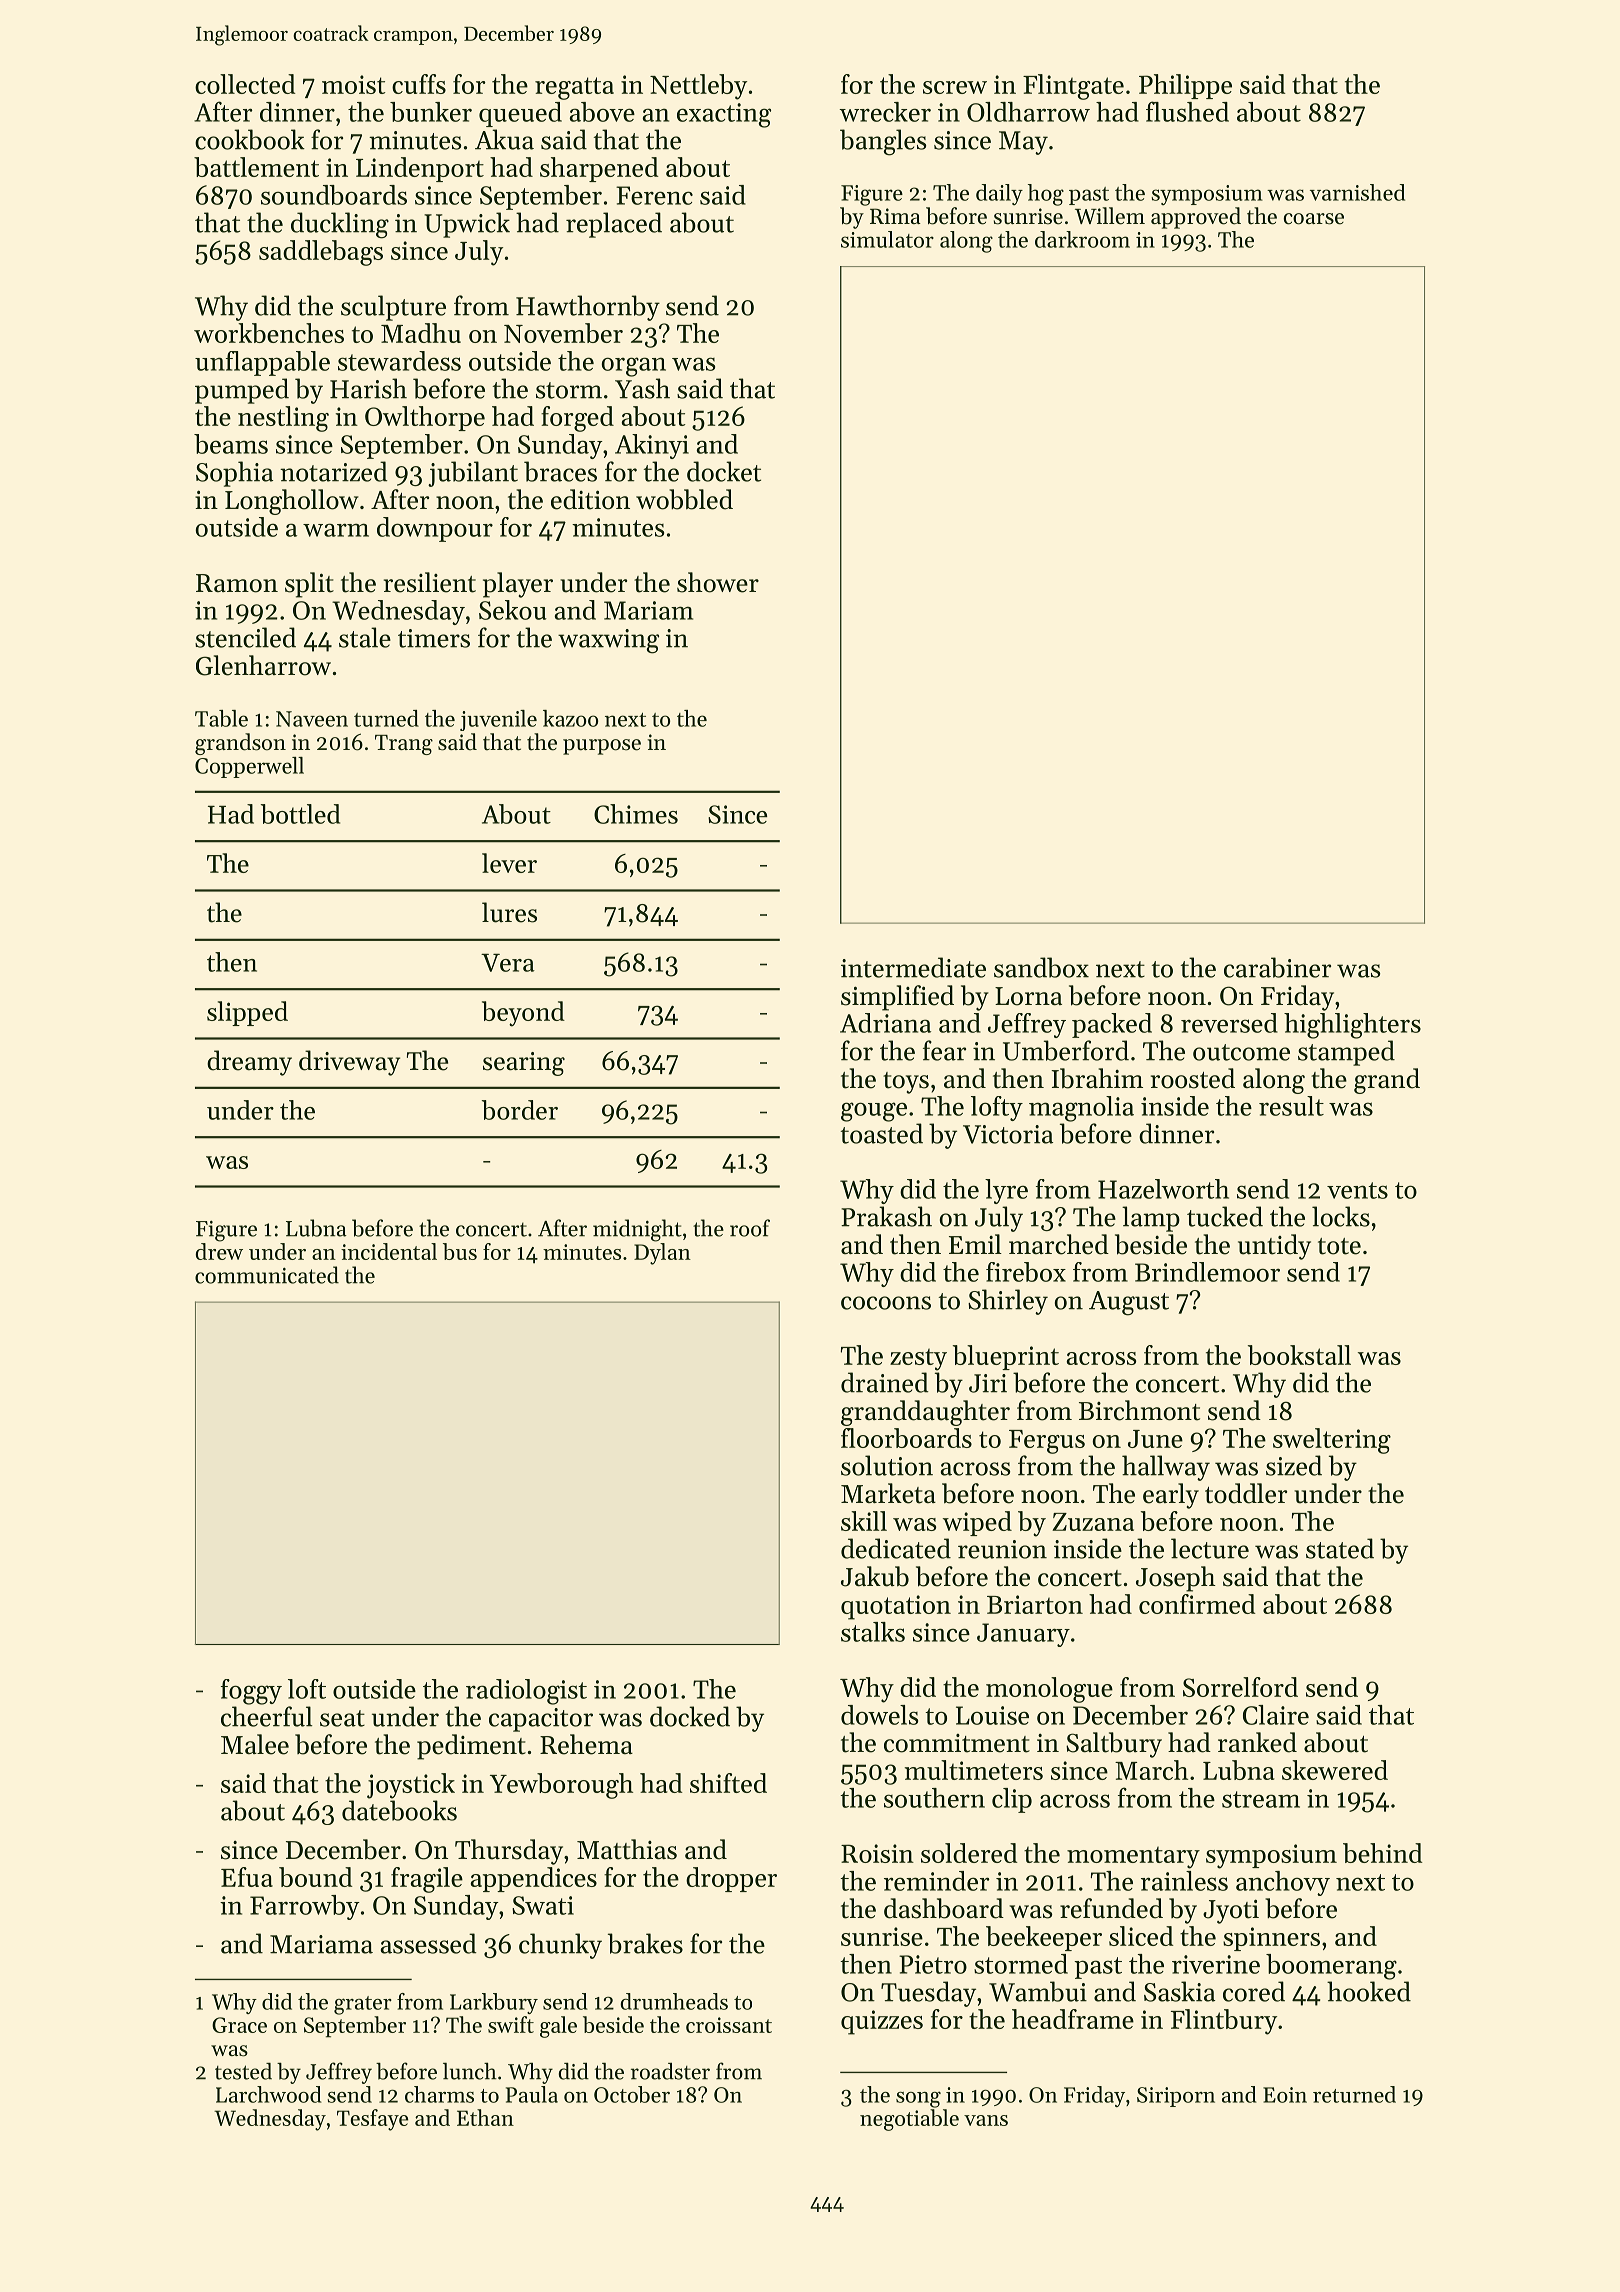 The height and width of the document is (2292, 1620). What do you see at coordinates (1196, 218) in the document?
I see `approved` at bounding box center [1196, 218].
